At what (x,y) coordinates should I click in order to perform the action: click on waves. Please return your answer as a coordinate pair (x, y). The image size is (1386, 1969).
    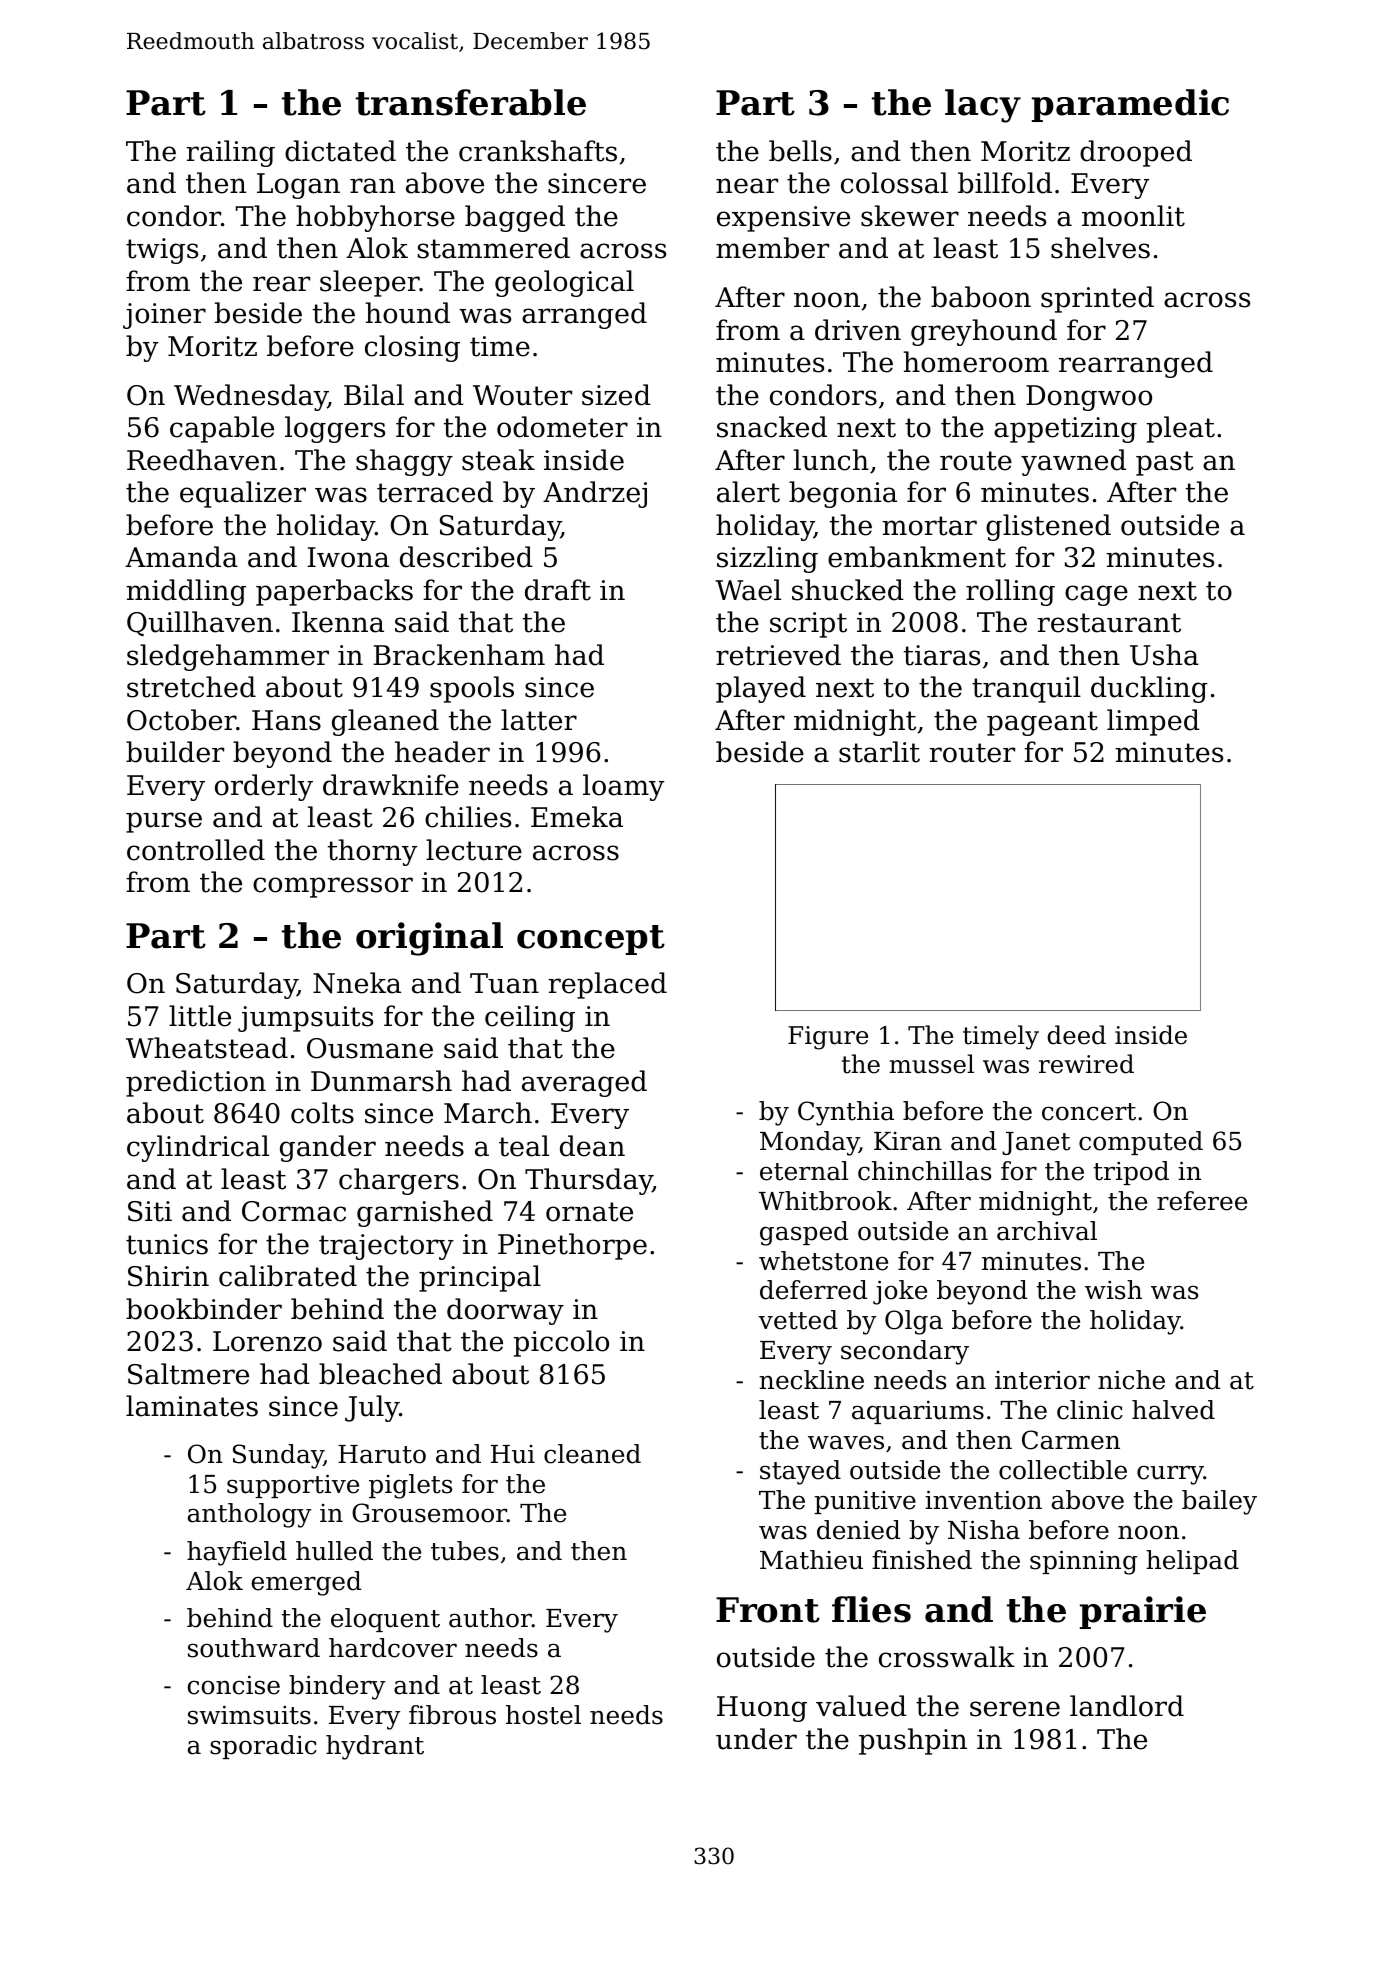
    Looking at the image, I should click on (846, 1442).
